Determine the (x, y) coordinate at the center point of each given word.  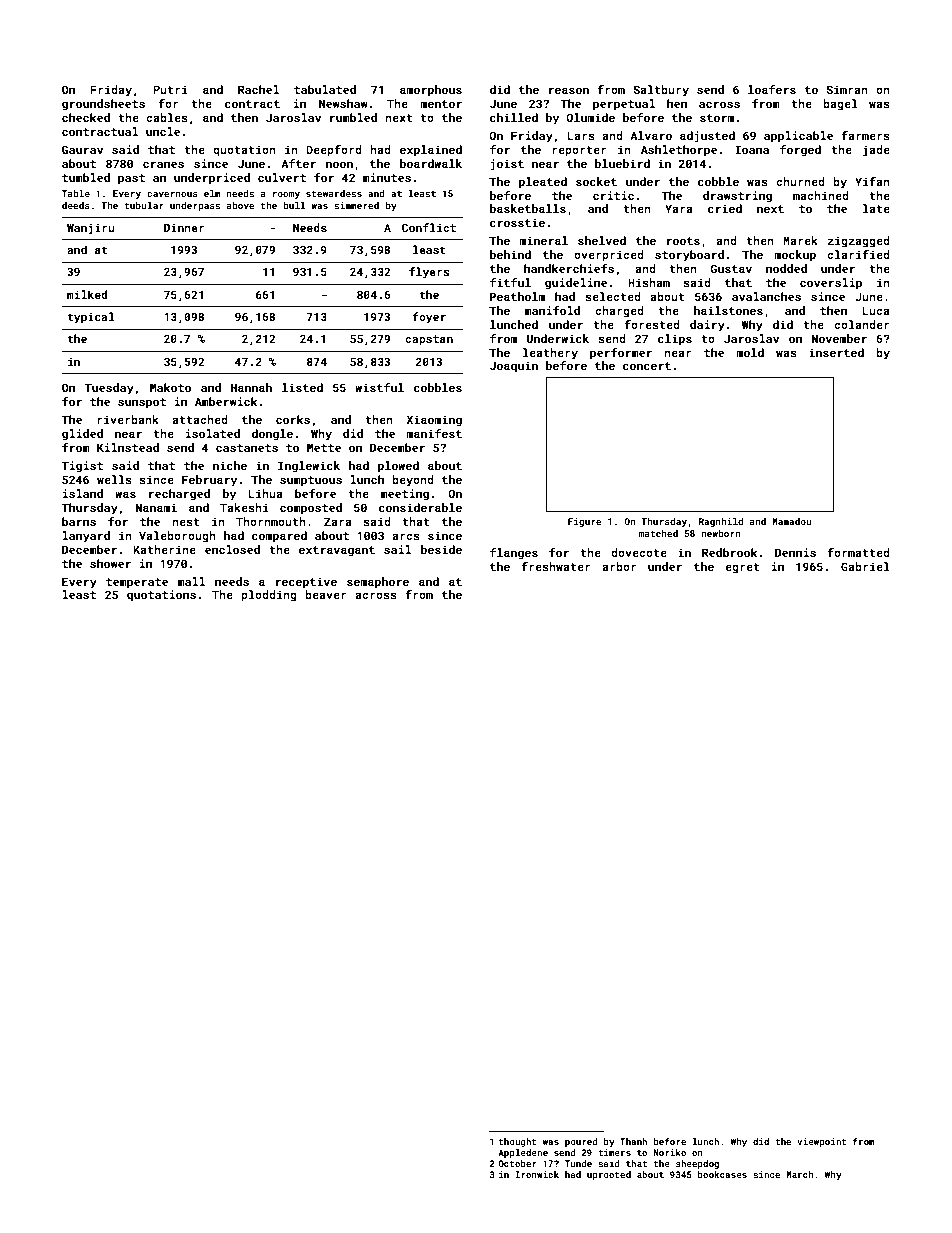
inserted (836, 352)
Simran (847, 89)
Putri (170, 89)
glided (82, 435)
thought (518, 1142)
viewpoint (822, 1142)
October (517, 1163)
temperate (137, 583)
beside (441, 549)
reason (569, 90)
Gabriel (865, 566)
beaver (326, 594)
